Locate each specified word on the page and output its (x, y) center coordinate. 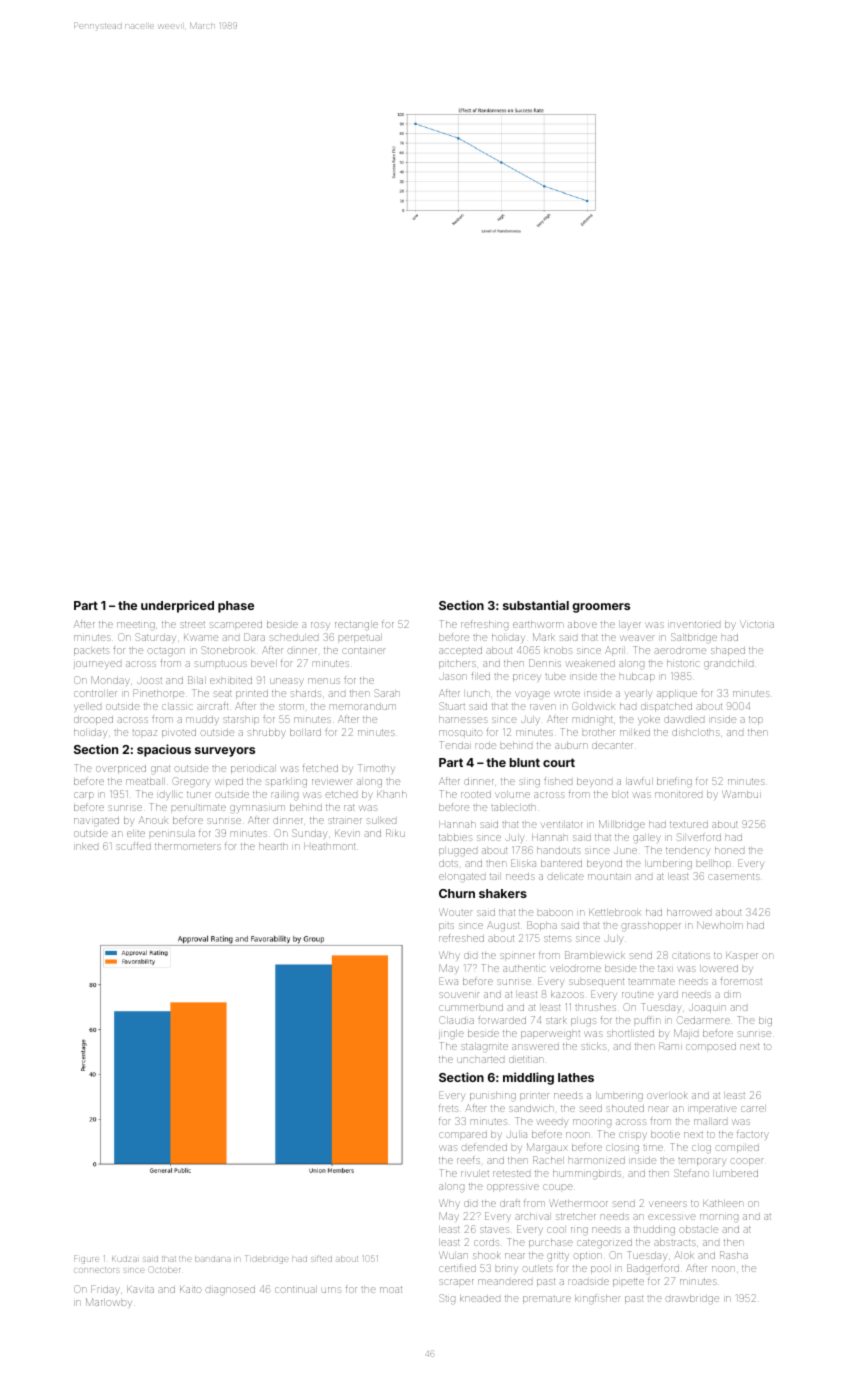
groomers (601, 608)
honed (729, 850)
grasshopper (651, 926)
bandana (213, 1259)
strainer (345, 821)
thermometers (187, 846)
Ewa (448, 981)
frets (448, 1108)
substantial (536, 605)
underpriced (177, 606)
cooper (747, 1162)
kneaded (480, 1298)
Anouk (153, 820)
